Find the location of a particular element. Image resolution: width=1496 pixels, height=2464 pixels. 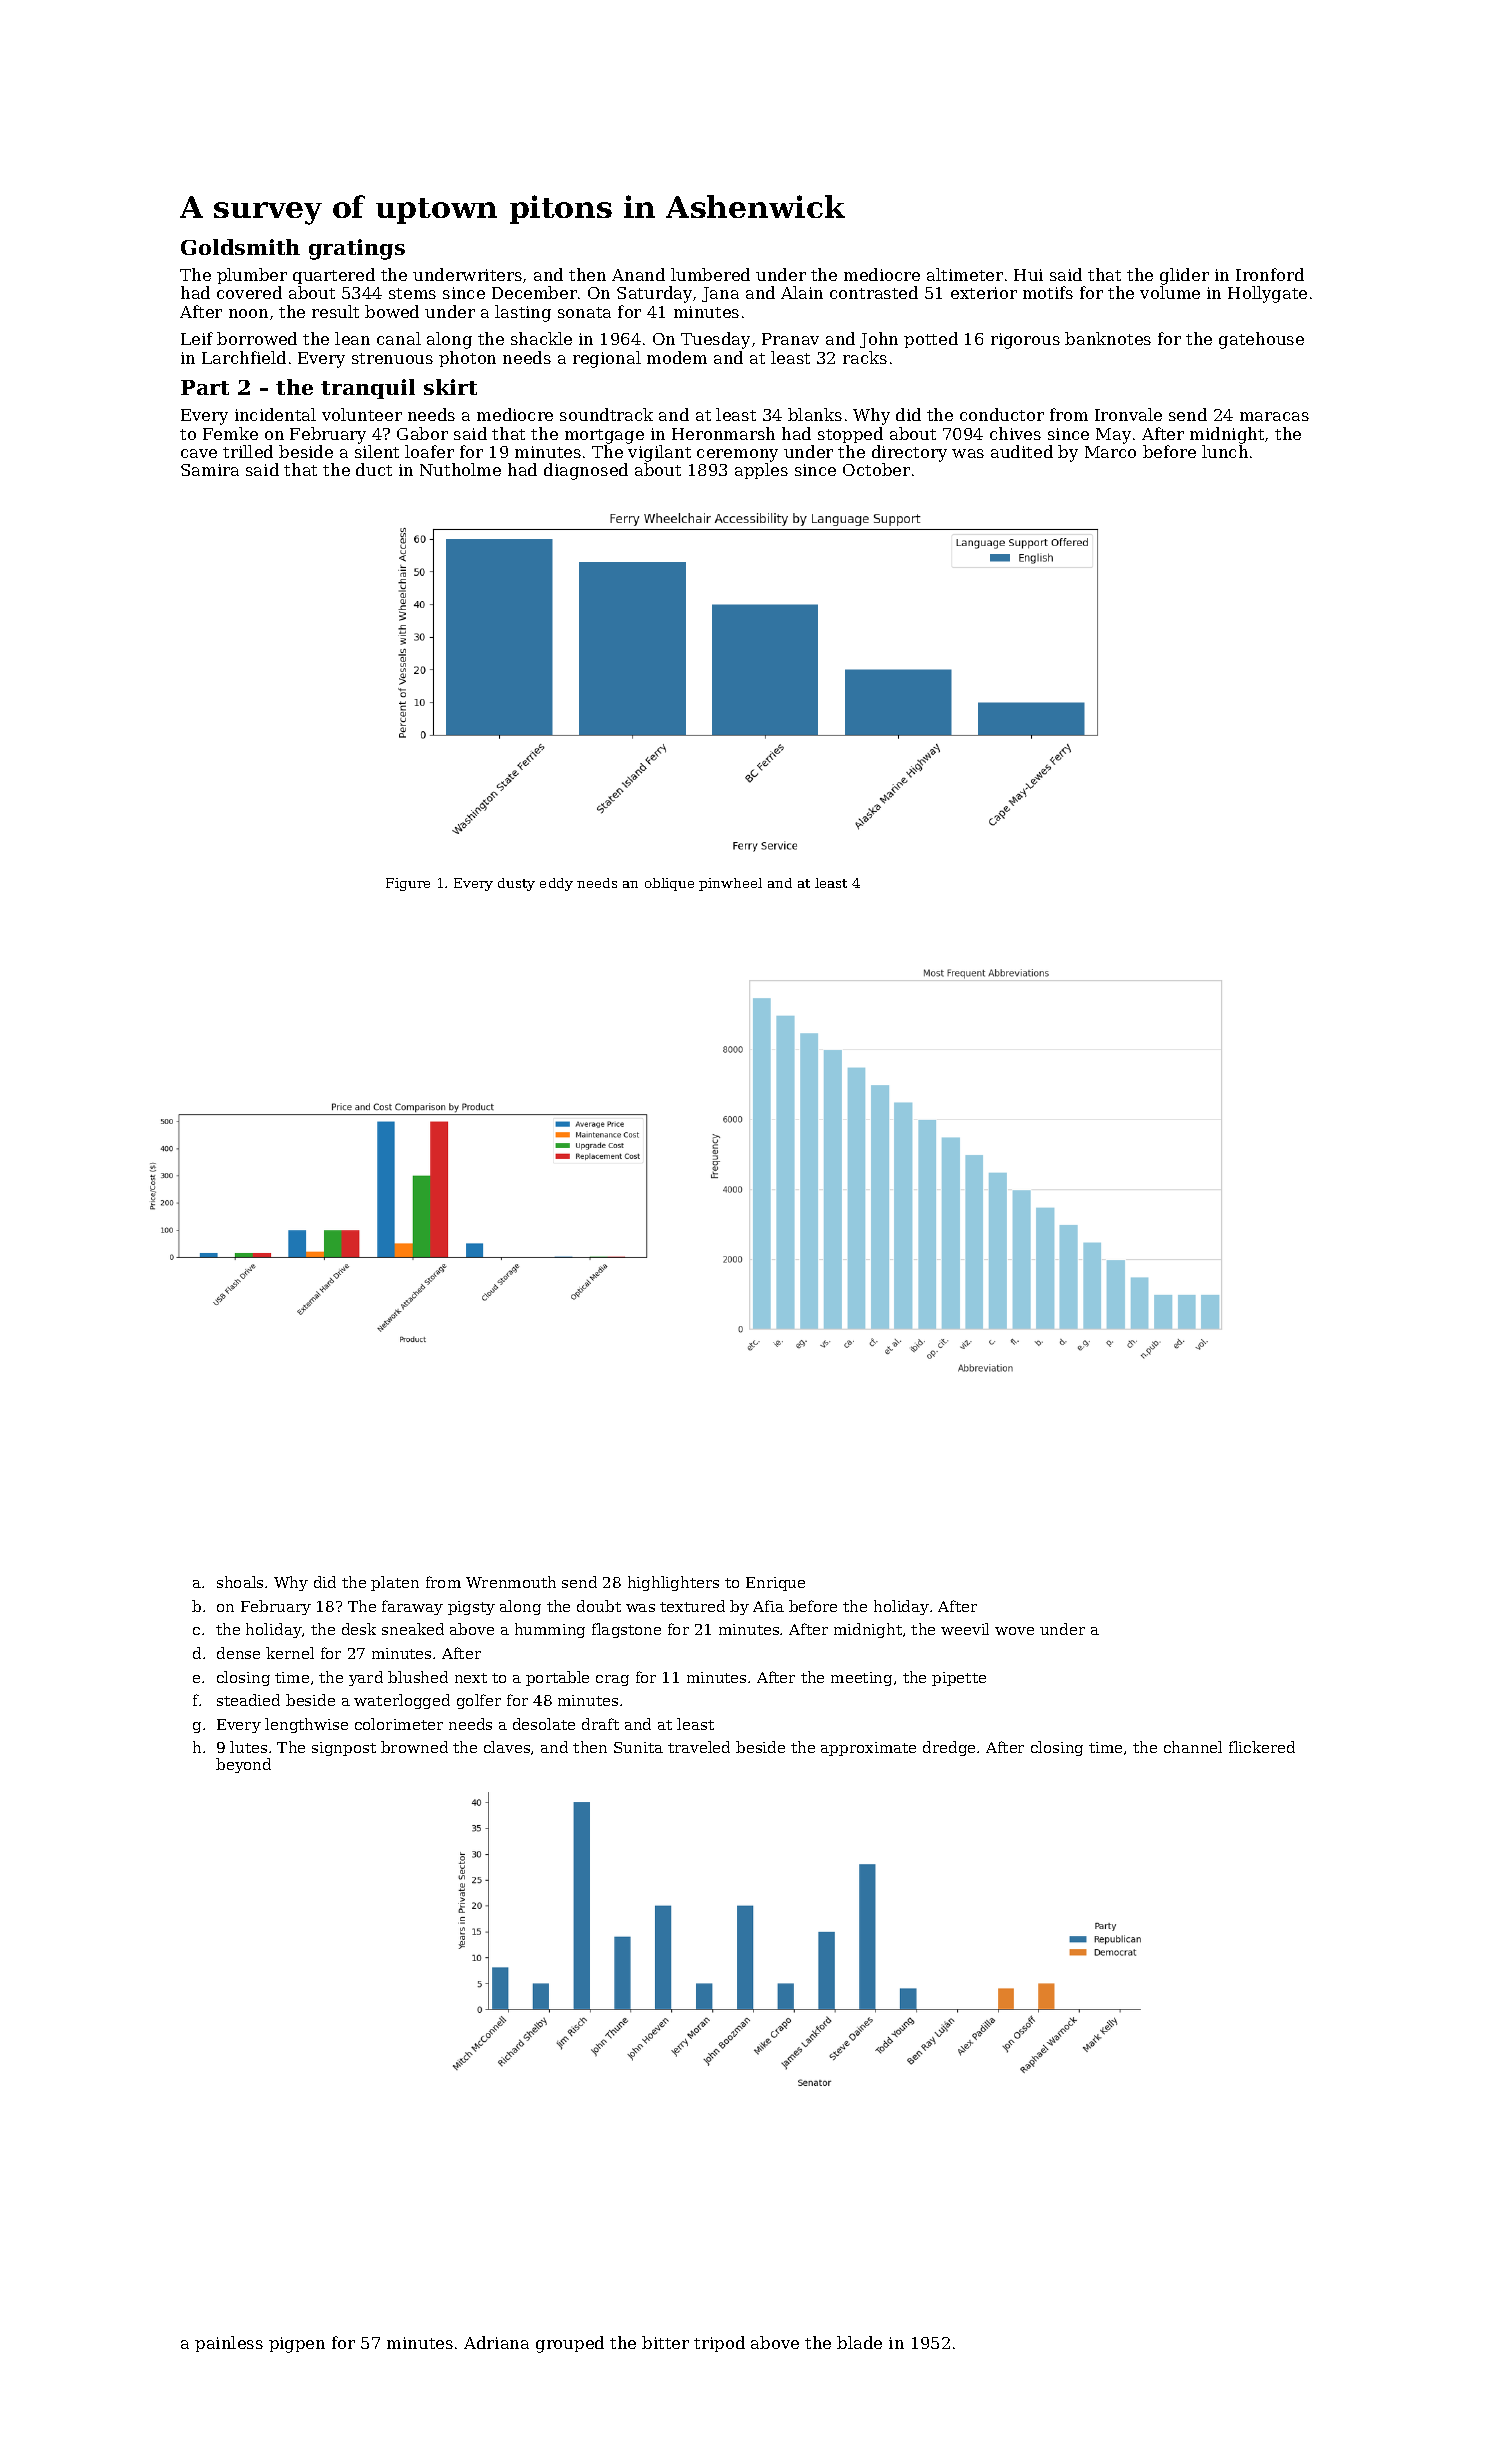

blade is located at coordinates (859, 2342).
